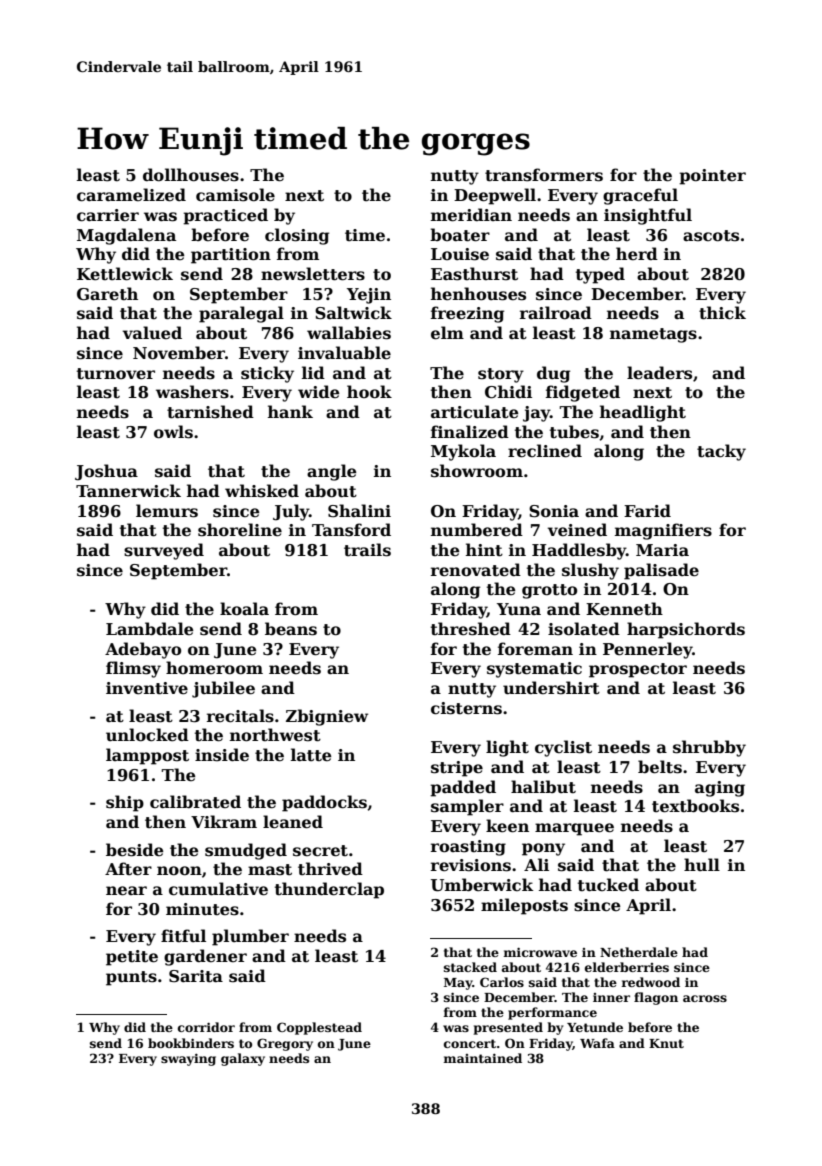 This image has height=1166, width=822. I want to click on tacky, so click(721, 452).
